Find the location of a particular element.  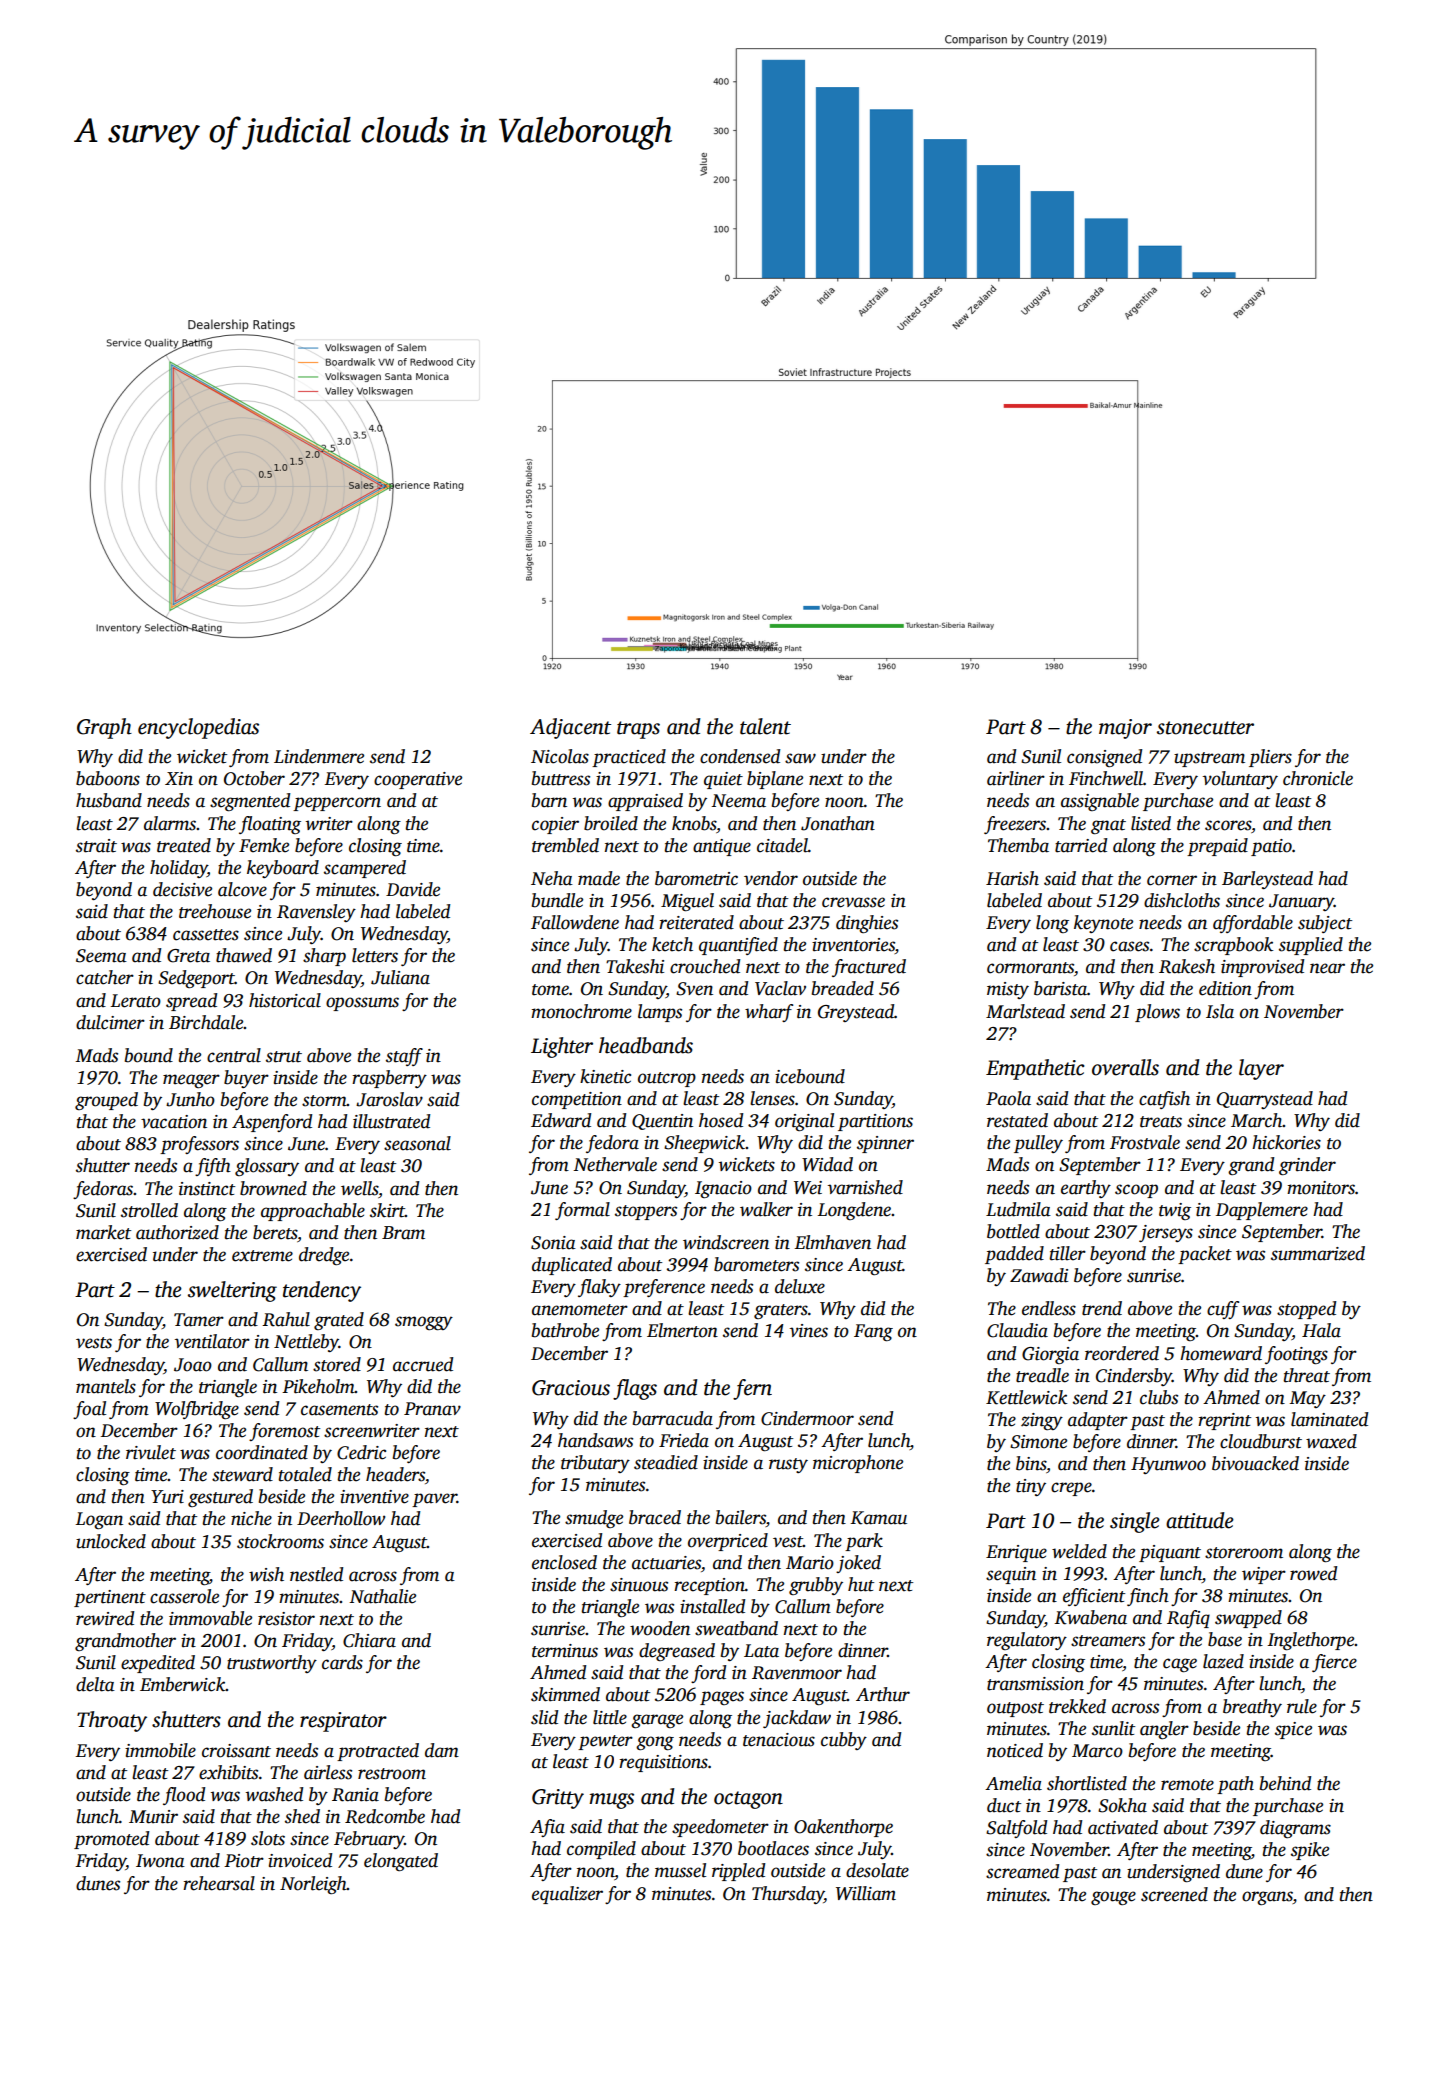

citadel is located at coordinates (782, 845).
